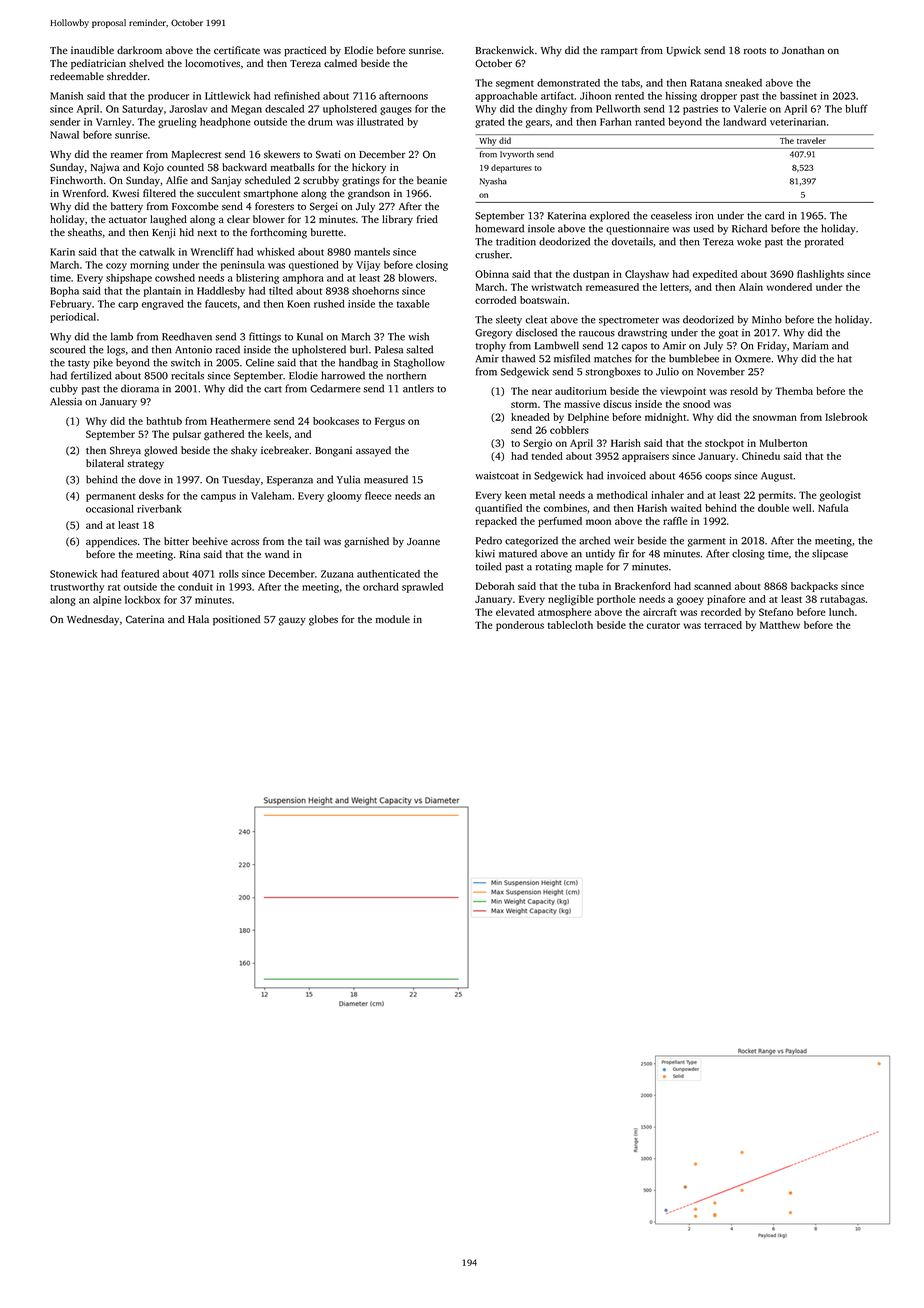  I want to click on snowman, so click(775, 418).
